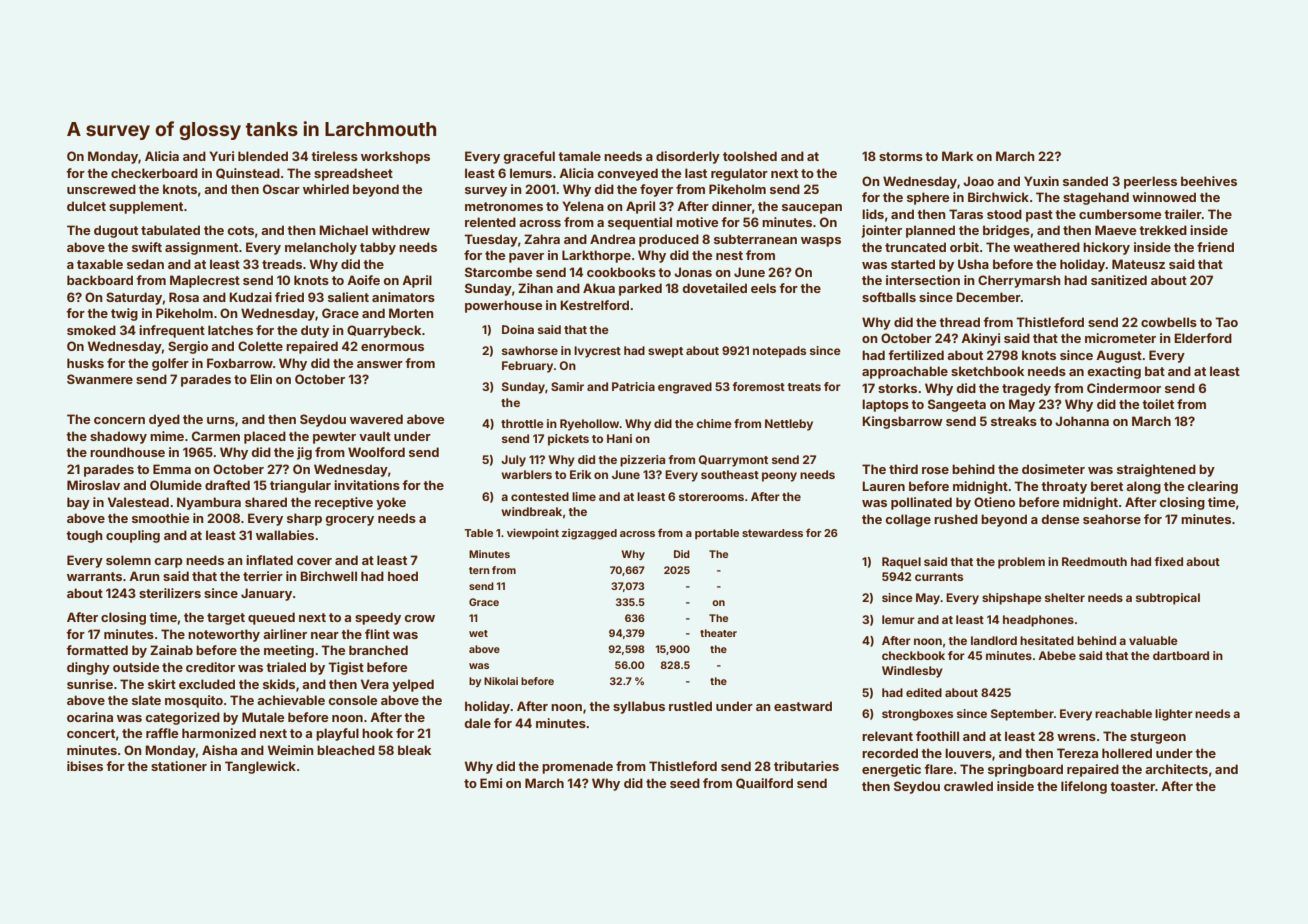 This document has width=1308, height=924. What do you see at coordinates (697, 222) in the document?
I see `motive` at bounding box center [697, 222].
